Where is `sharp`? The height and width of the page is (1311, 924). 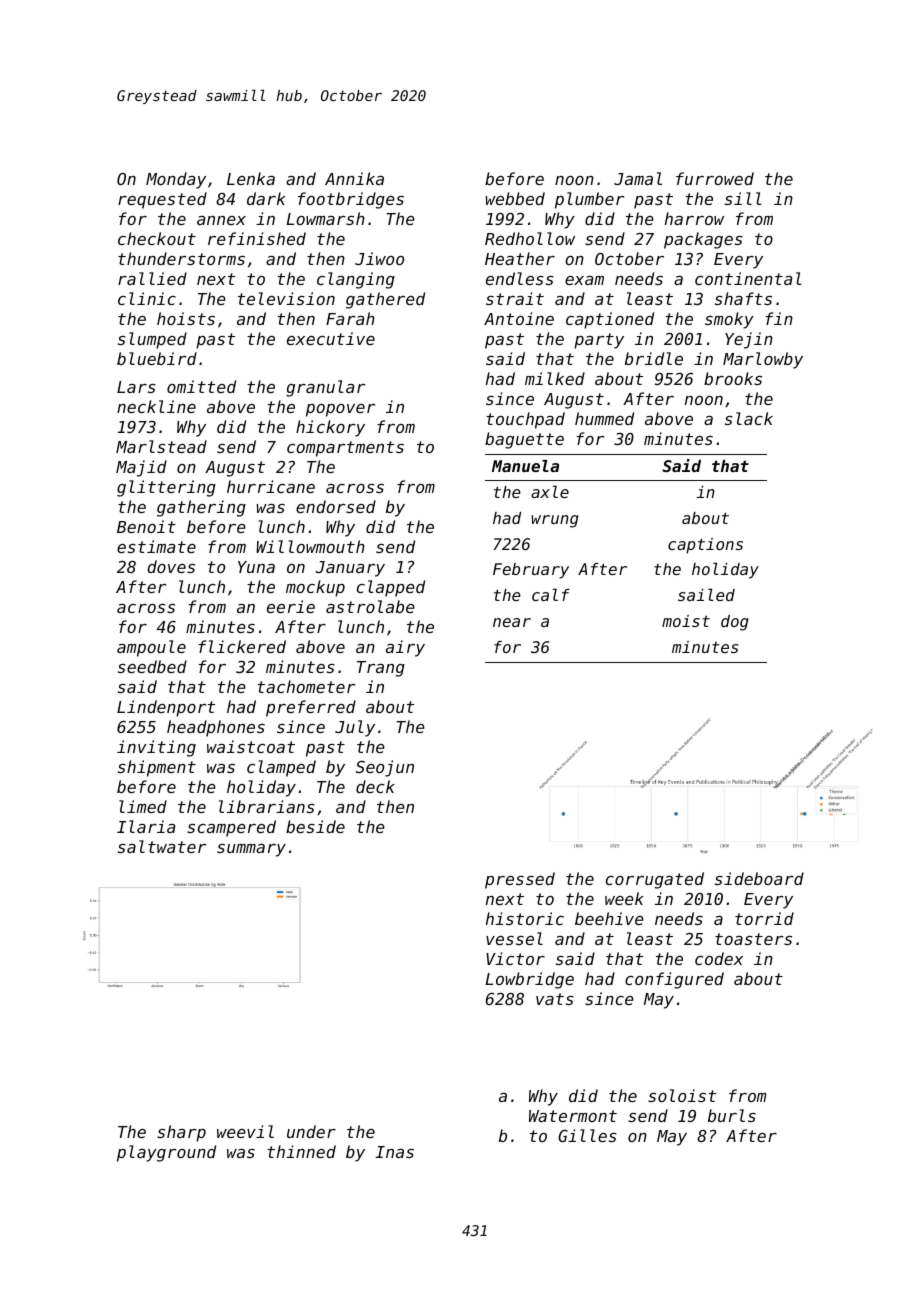 sharp is located at coordinates (181, 1133).
